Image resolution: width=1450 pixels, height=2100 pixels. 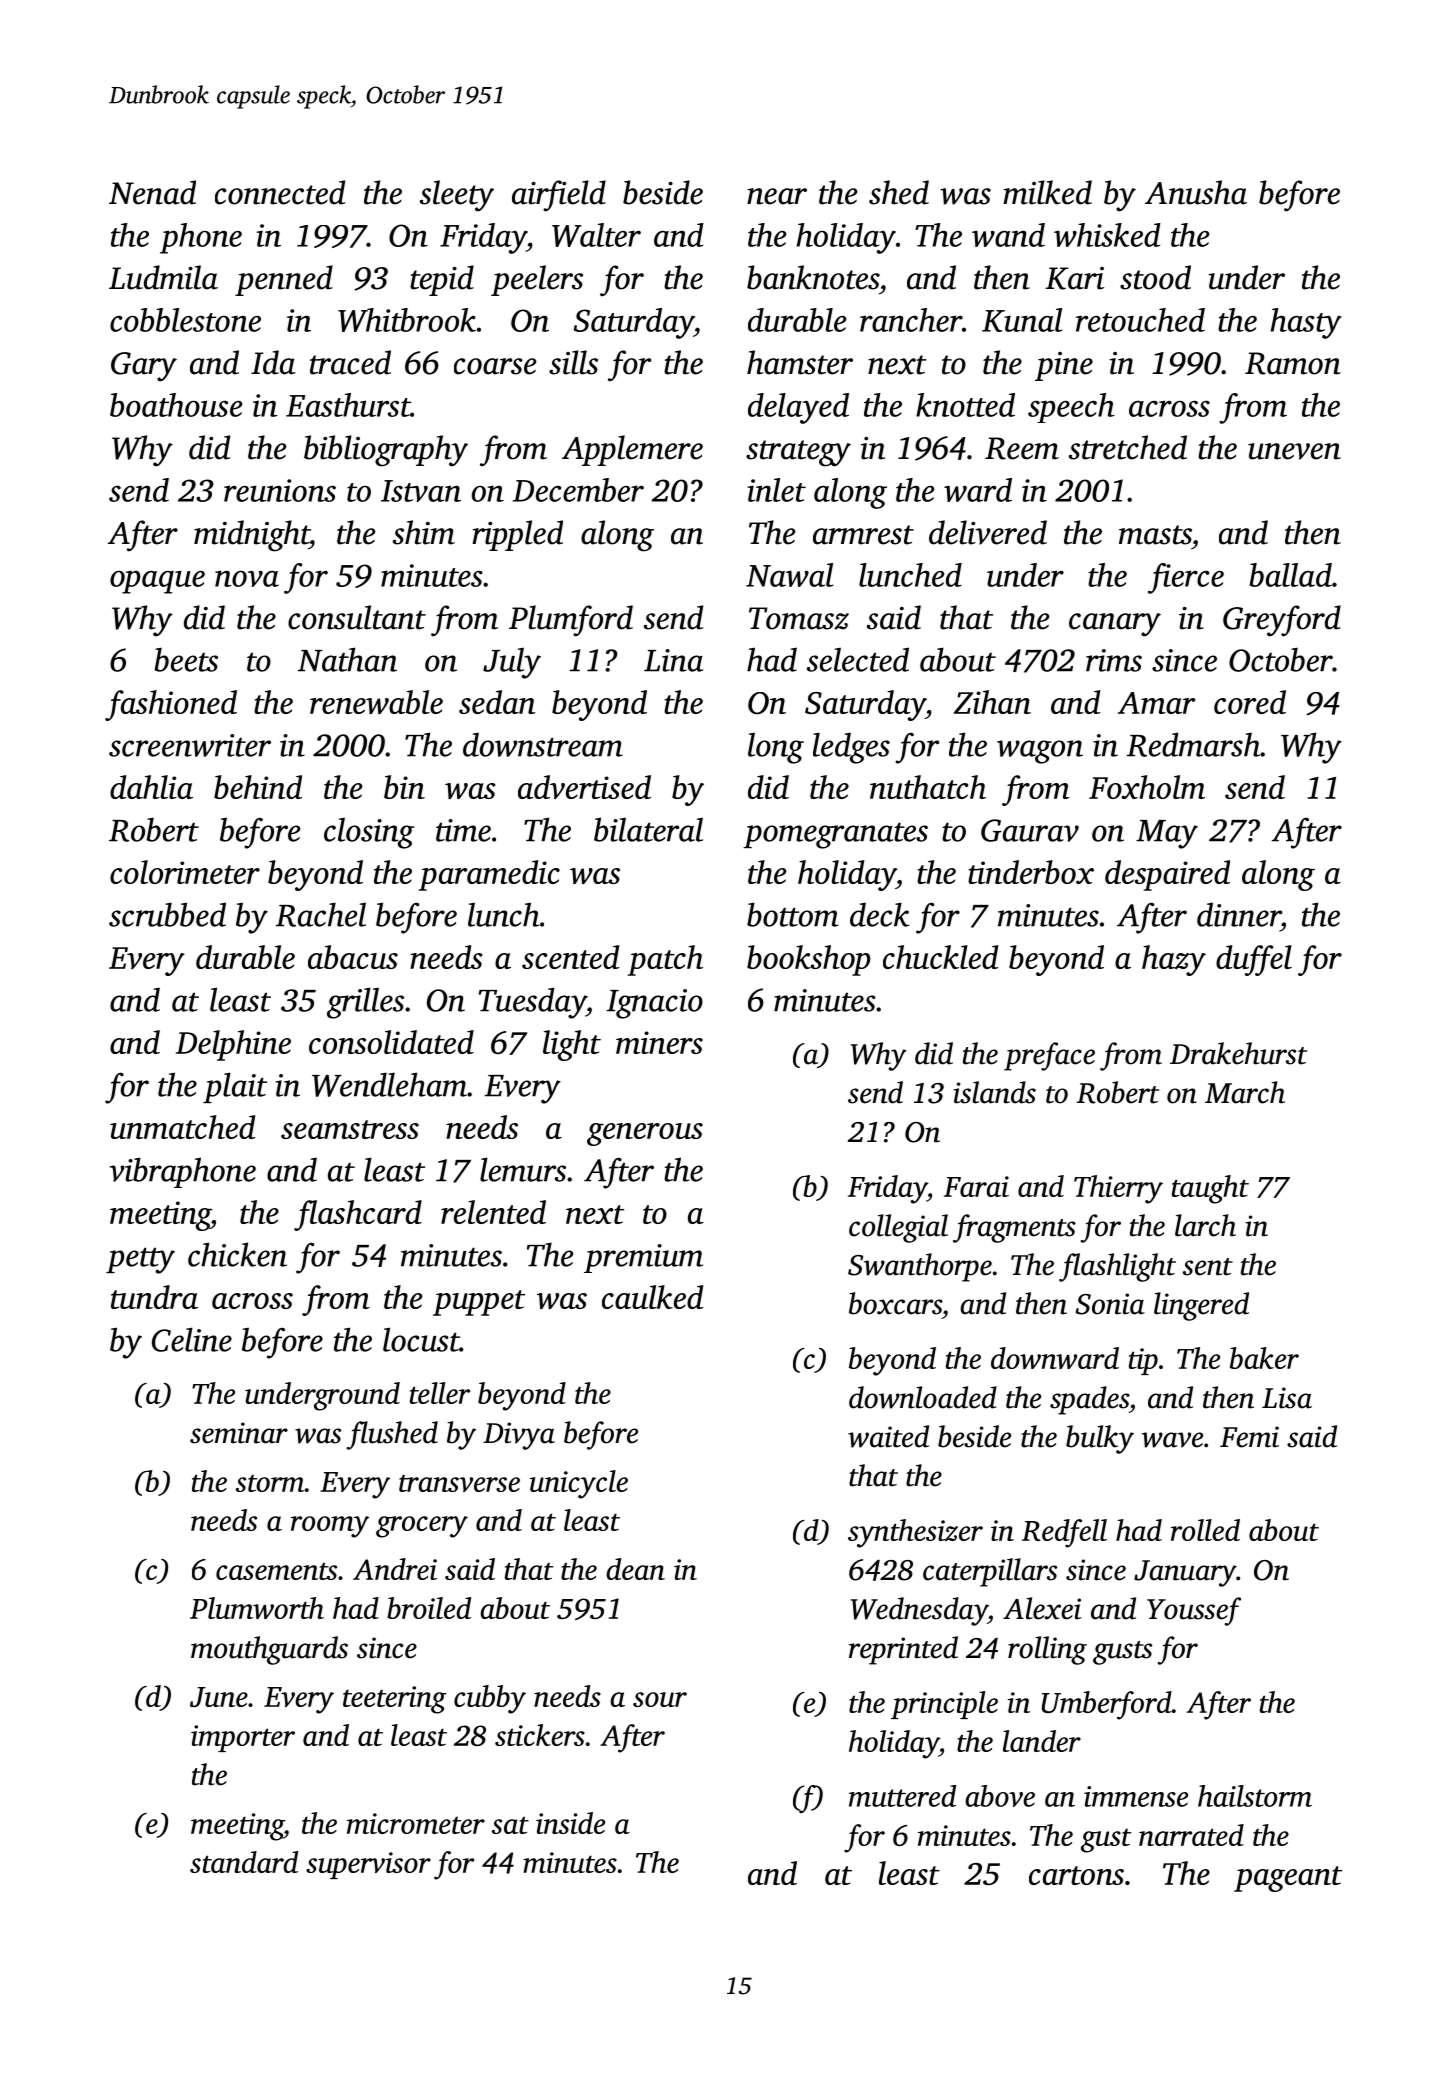 I want to click on teller, so click(x=440, y=1393).
